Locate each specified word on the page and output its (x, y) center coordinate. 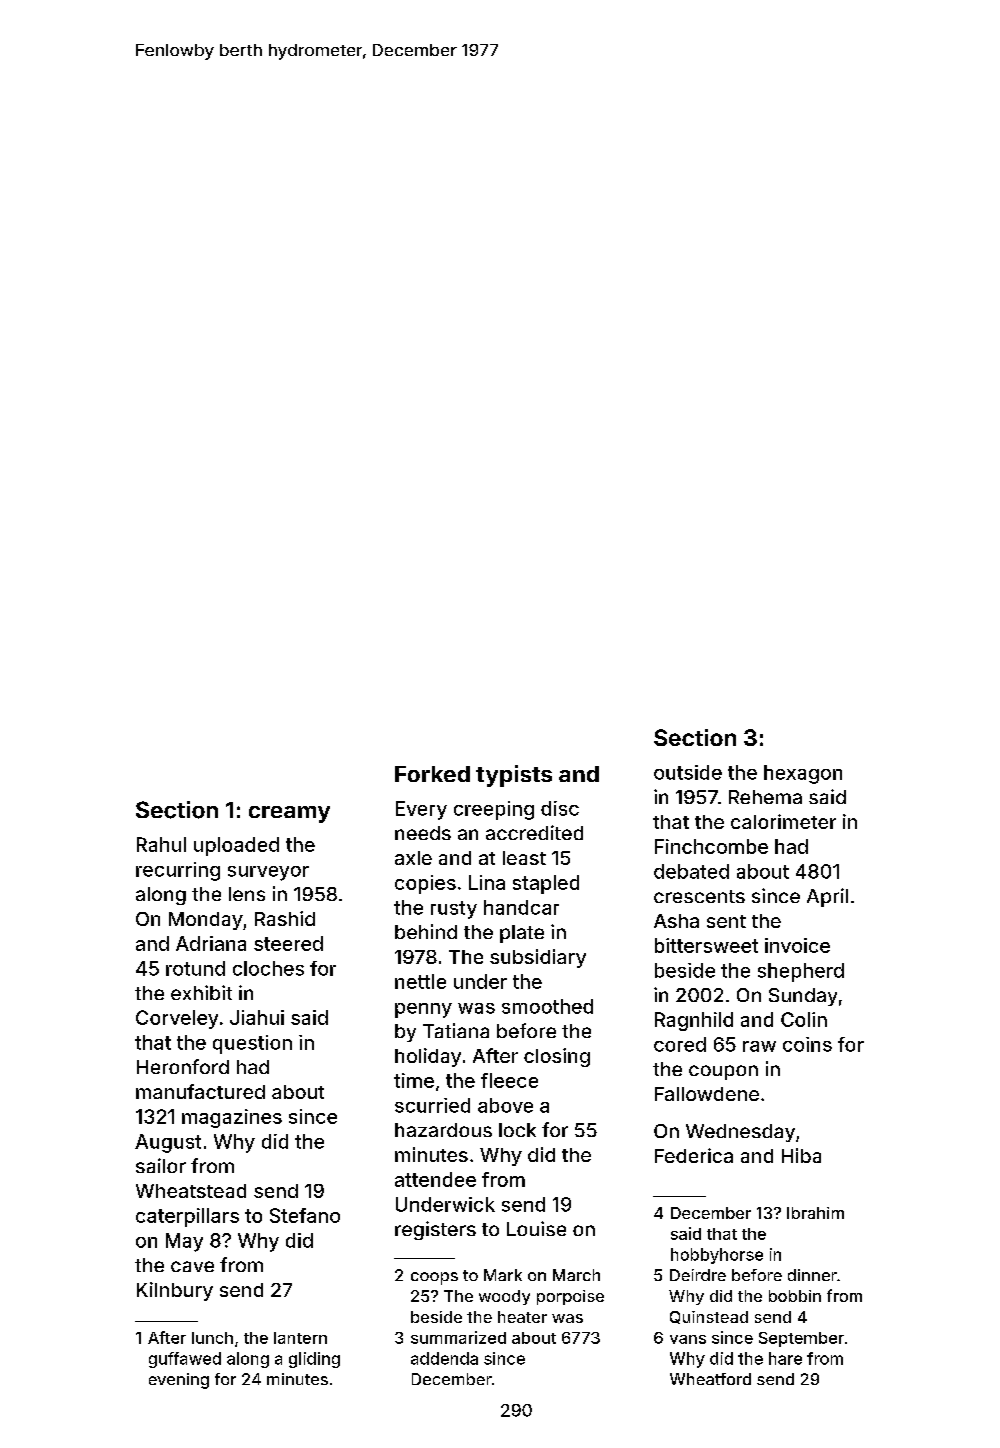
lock (517, 1130)
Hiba (801, 1155)
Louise (536, 1228)
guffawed (185, 1360)
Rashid (285, 918)
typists (514, 776)
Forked (432, 774)
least (524, 858)
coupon (723, 1072)
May (184, 1242)
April (827, 897)
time (414, 1080)
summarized (458, 1337)
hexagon (803, 774)
